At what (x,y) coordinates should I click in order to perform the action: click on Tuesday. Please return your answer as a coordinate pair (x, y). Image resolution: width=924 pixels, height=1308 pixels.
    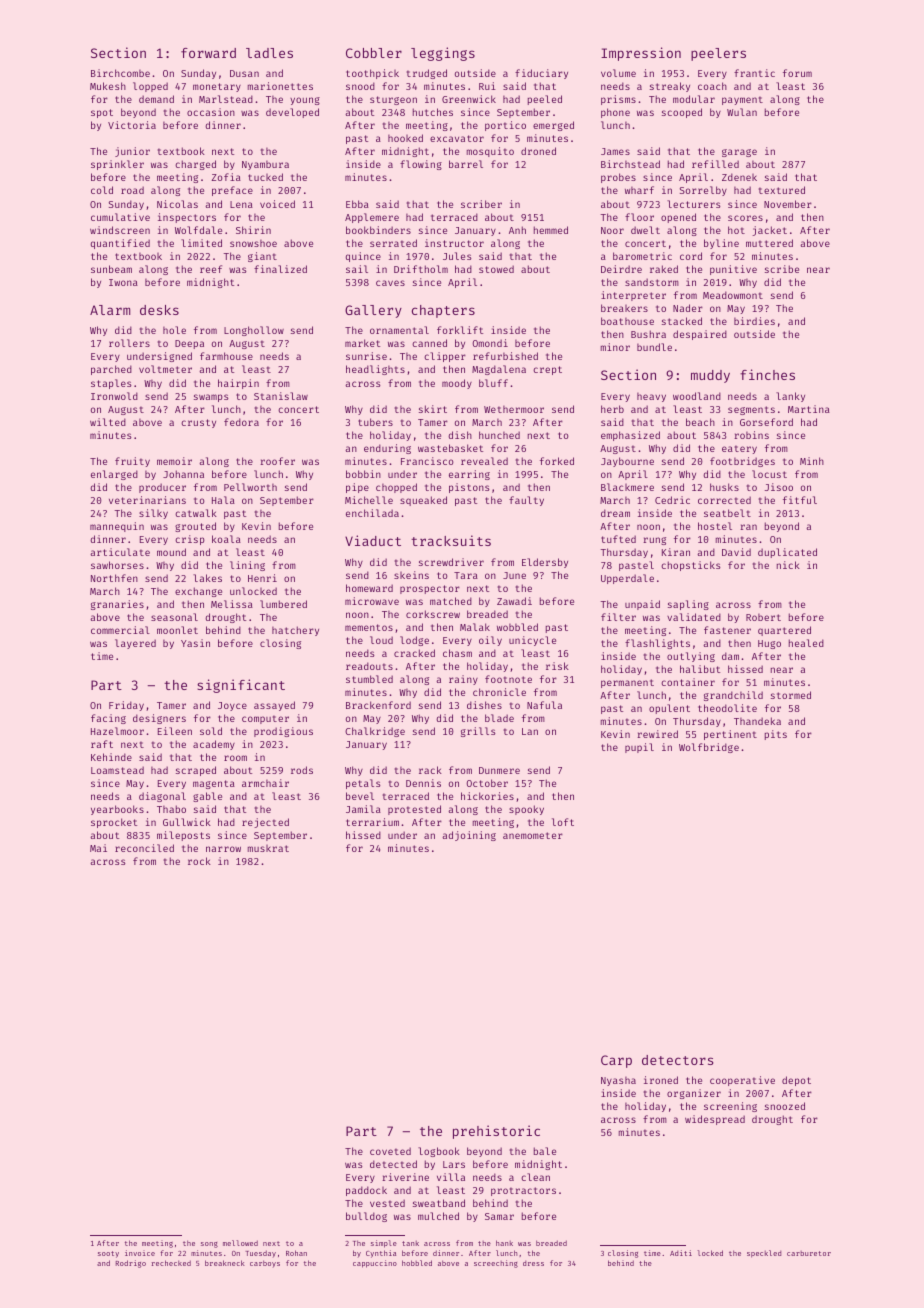
    Looking at the image, I should click on (260, 1254).
